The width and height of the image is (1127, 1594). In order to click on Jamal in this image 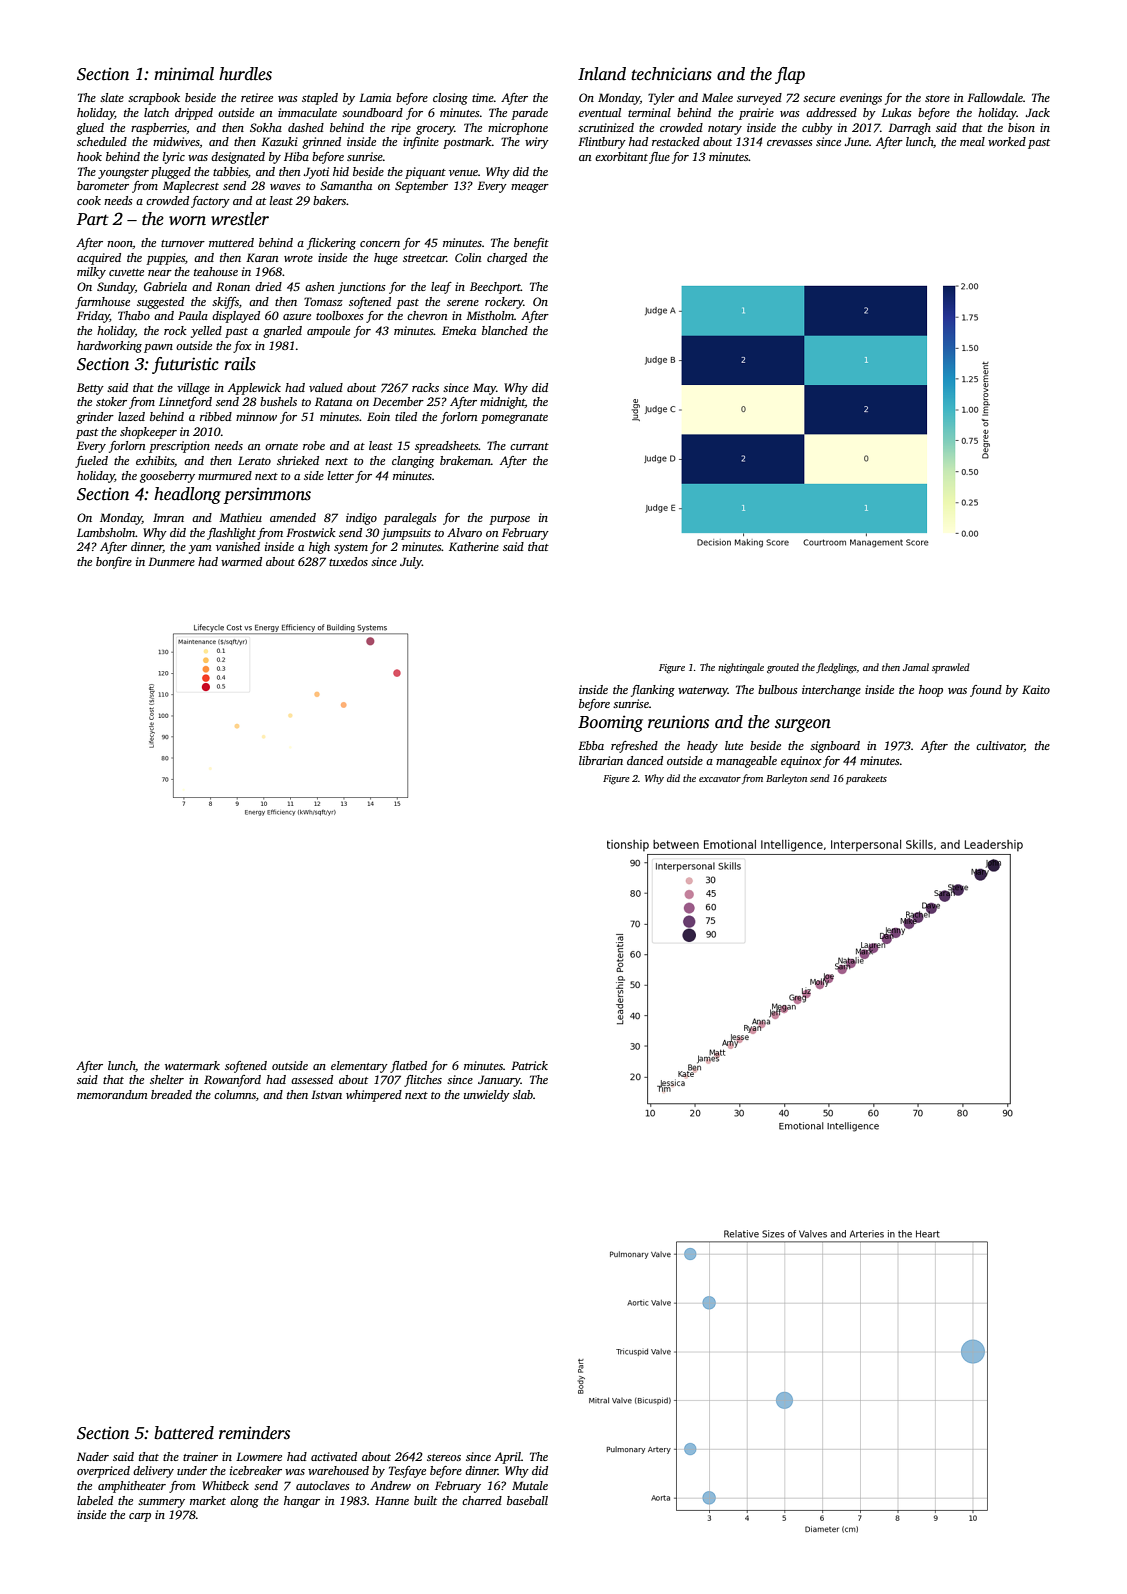, I will do `click(916, 667)`.
